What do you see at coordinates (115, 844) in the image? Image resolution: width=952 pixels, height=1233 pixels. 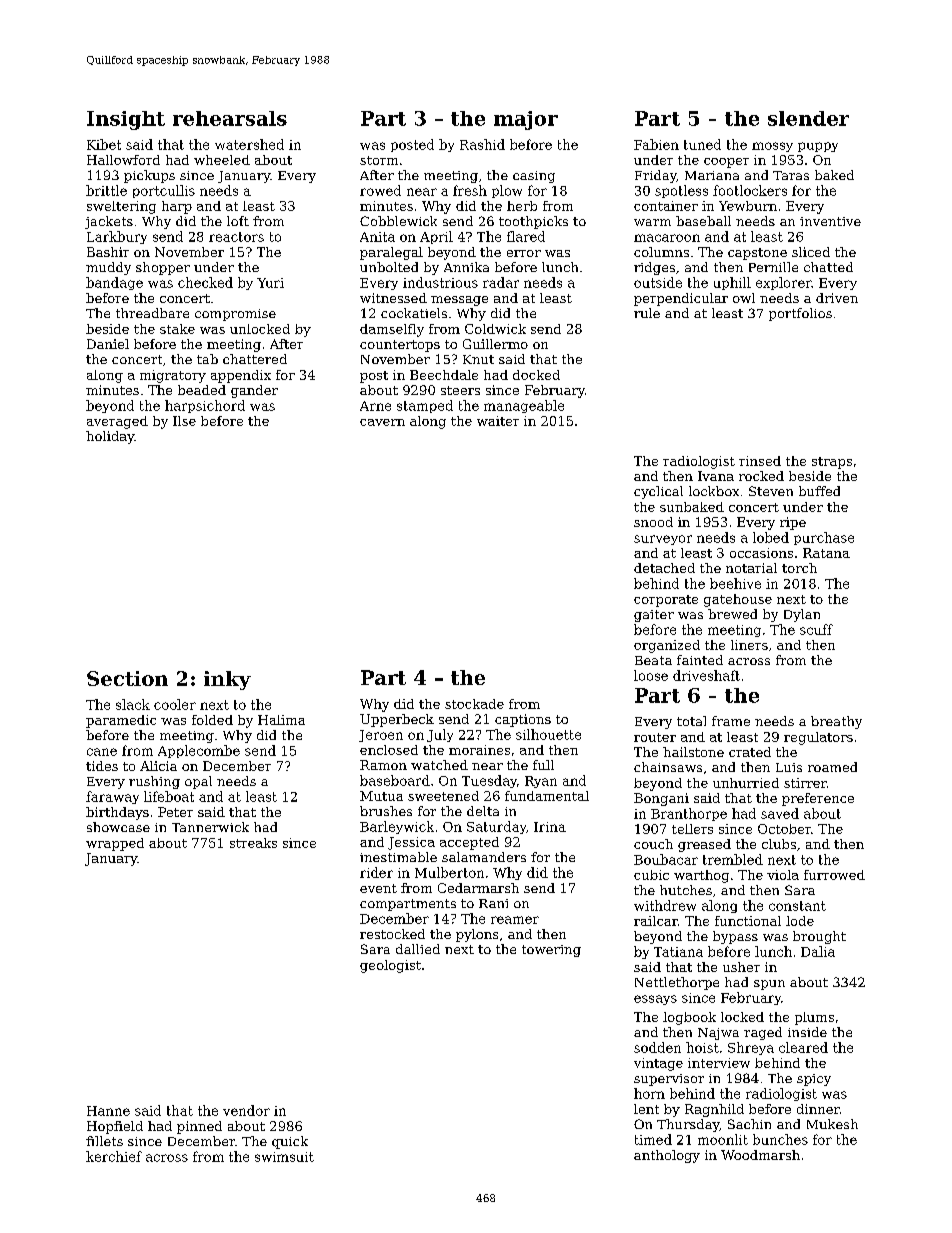 I see `wrapped` at bounding box center [115, 844].
